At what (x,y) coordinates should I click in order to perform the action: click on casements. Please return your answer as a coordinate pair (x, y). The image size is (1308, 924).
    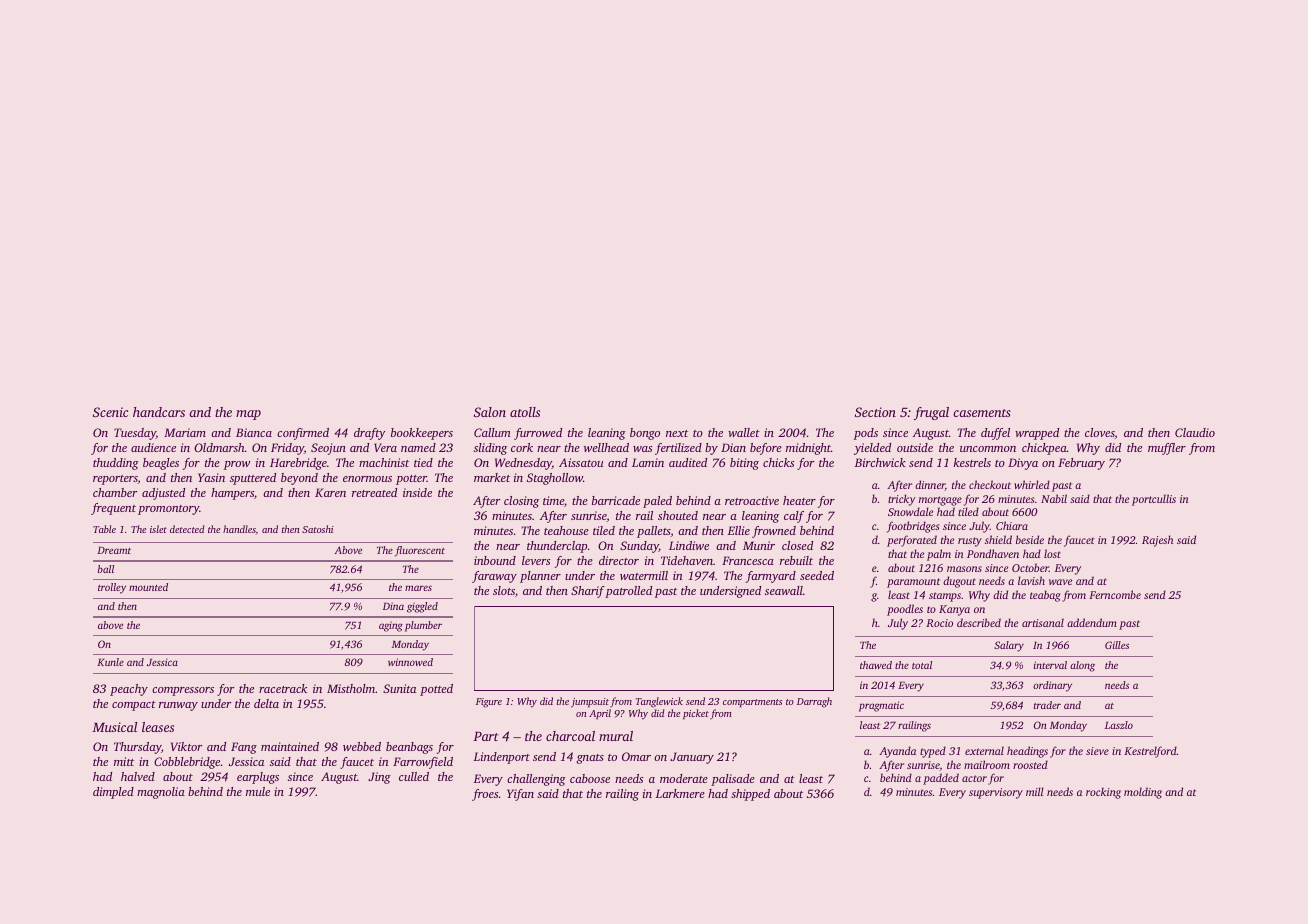
    Looking at the image, I should click on (982, 413).
